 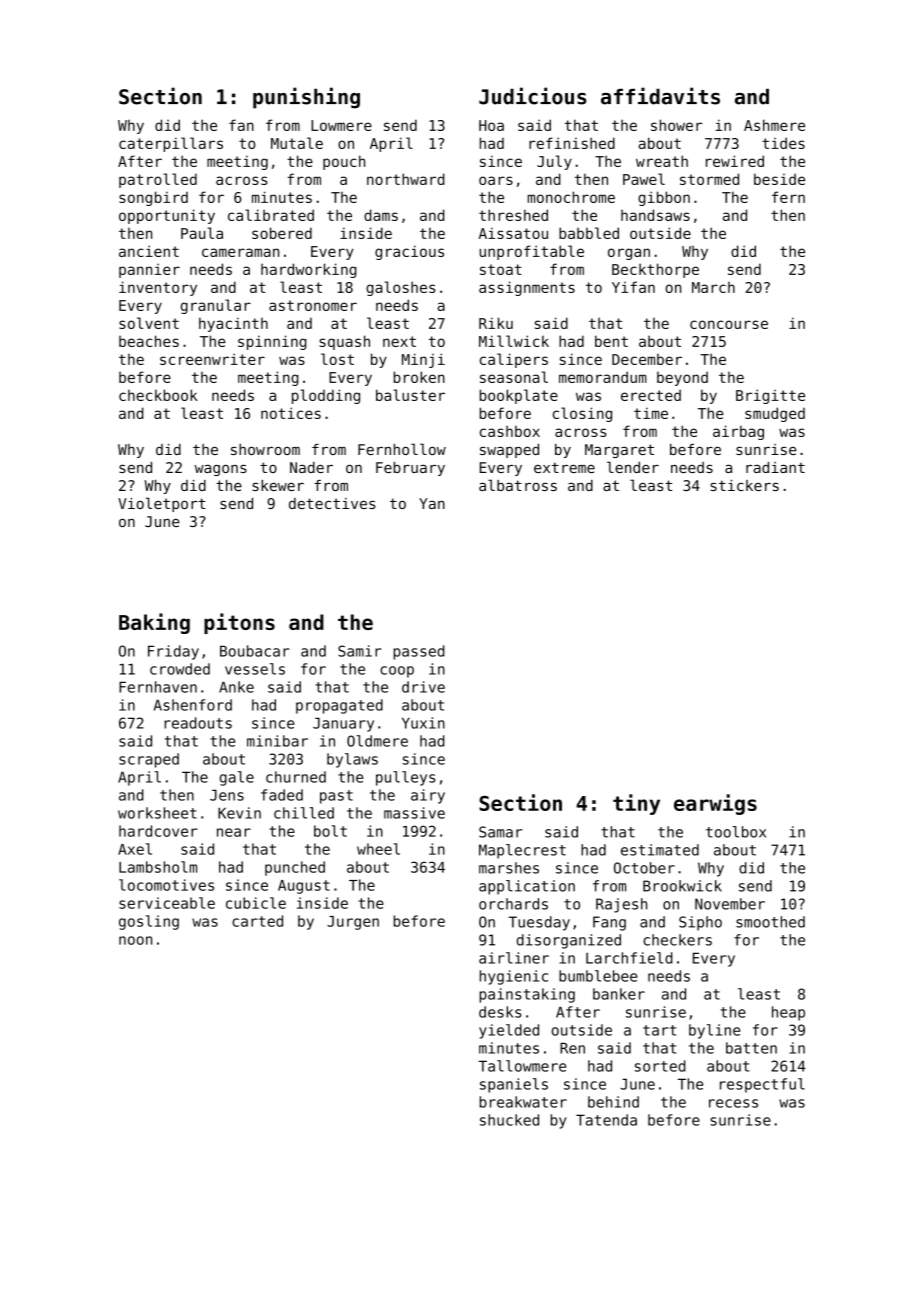 What do you see at coordinates (410, 395) in the screenshot?
I see `baluster` at bounding box center [410, 395].
